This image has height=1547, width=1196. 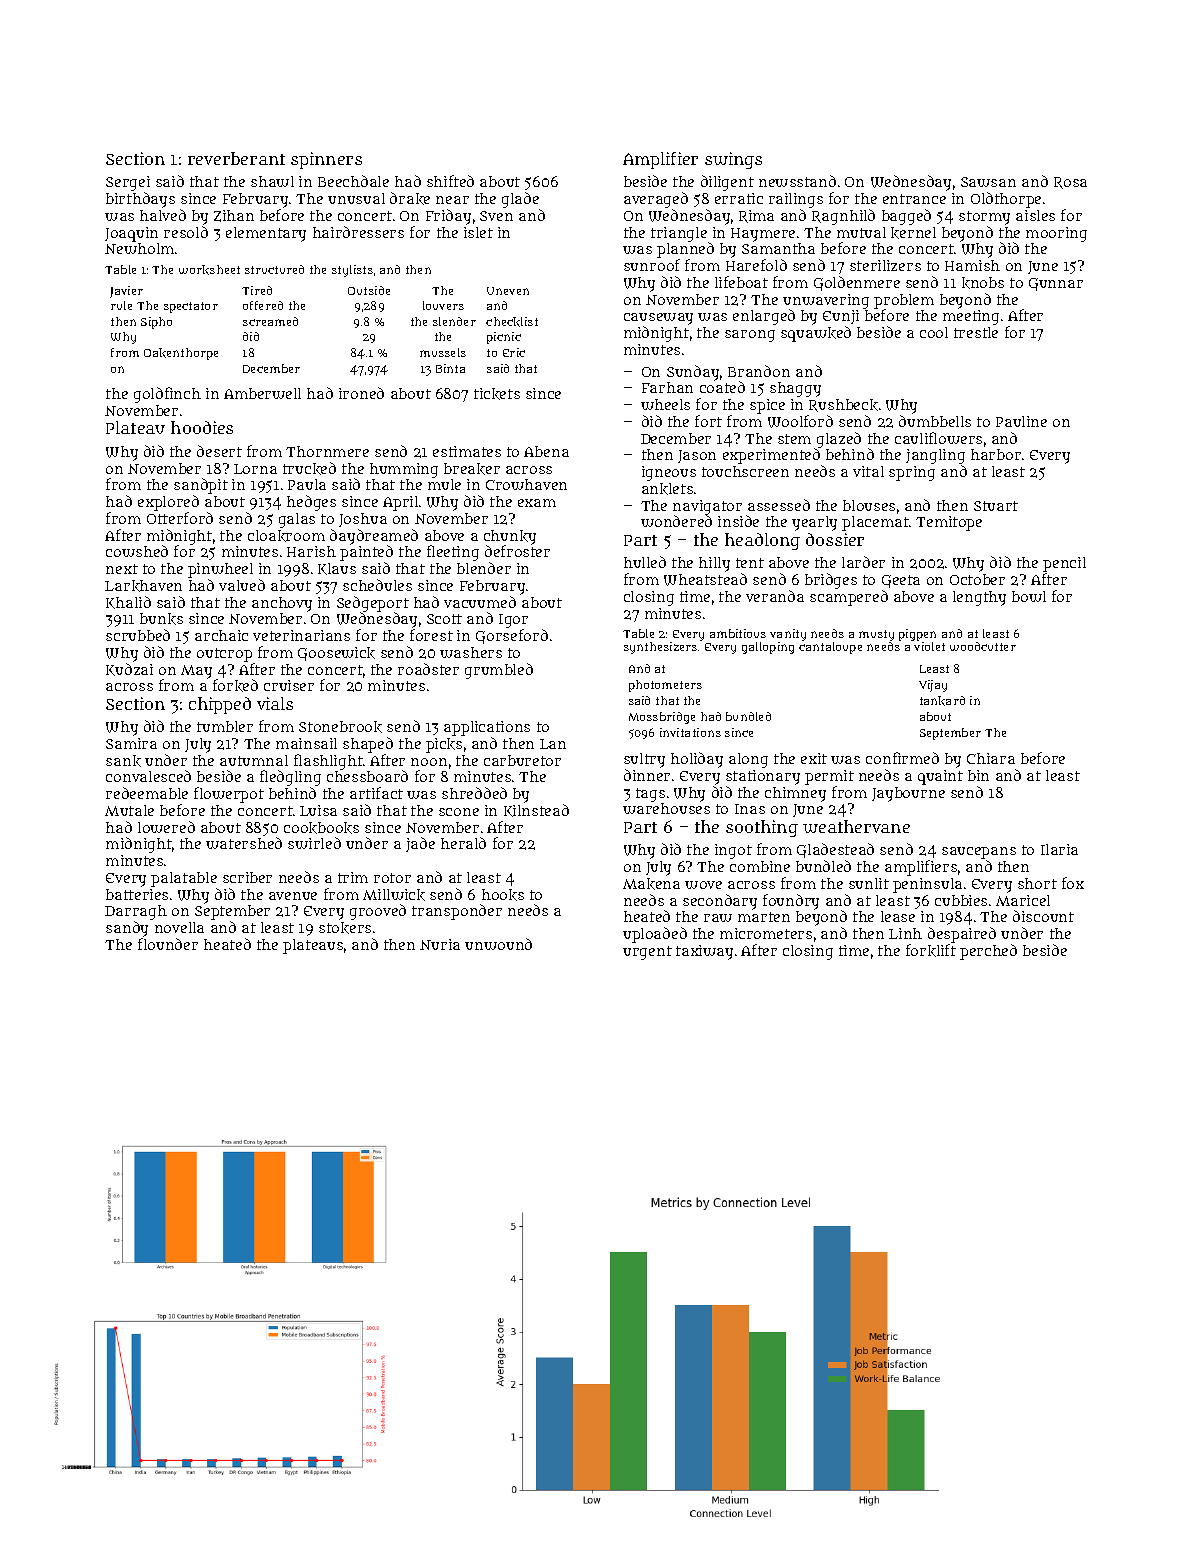 I want to click on swings, so click(x=733, y=160).
